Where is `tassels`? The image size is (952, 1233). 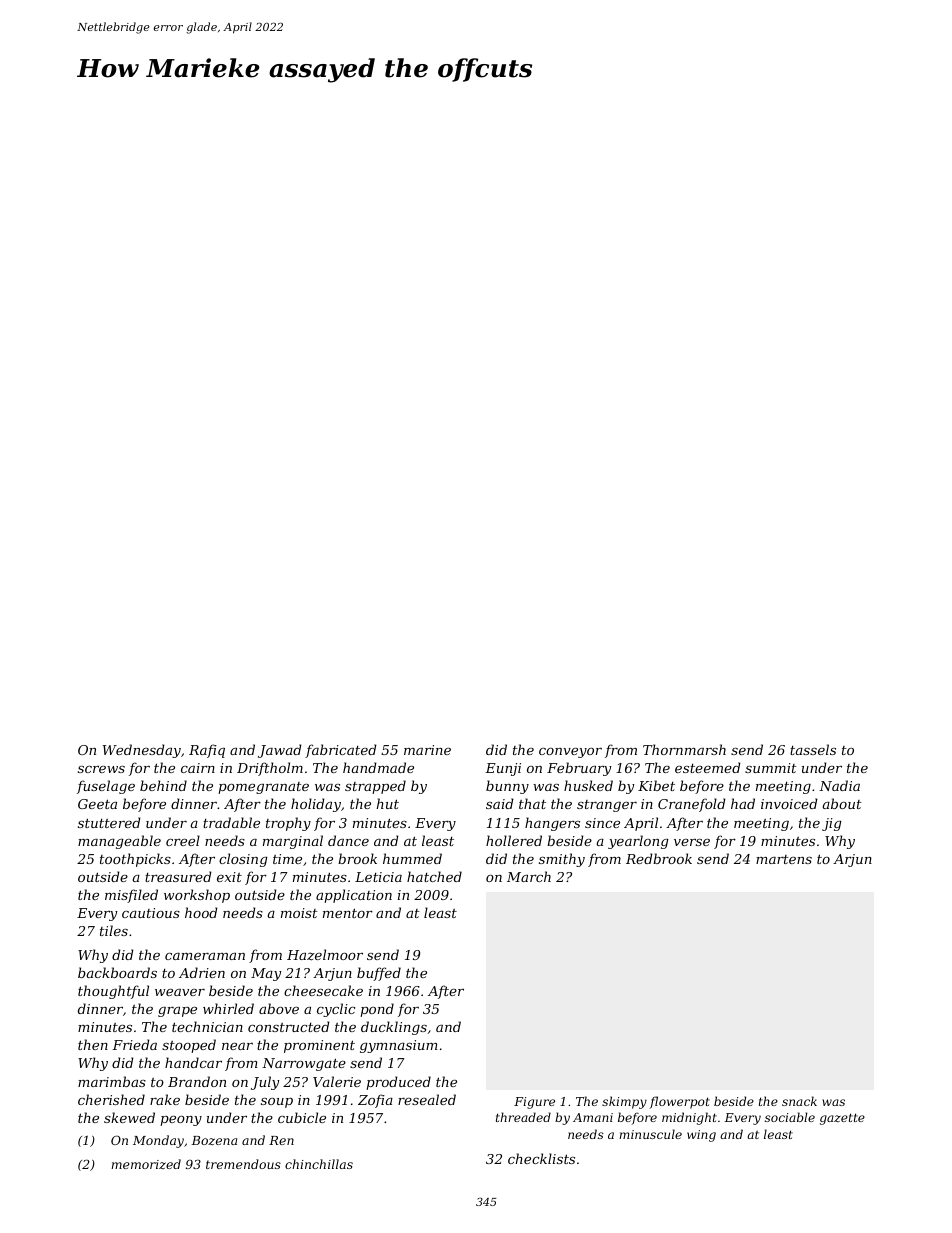 tassels is located at coordinates (813, 749).
